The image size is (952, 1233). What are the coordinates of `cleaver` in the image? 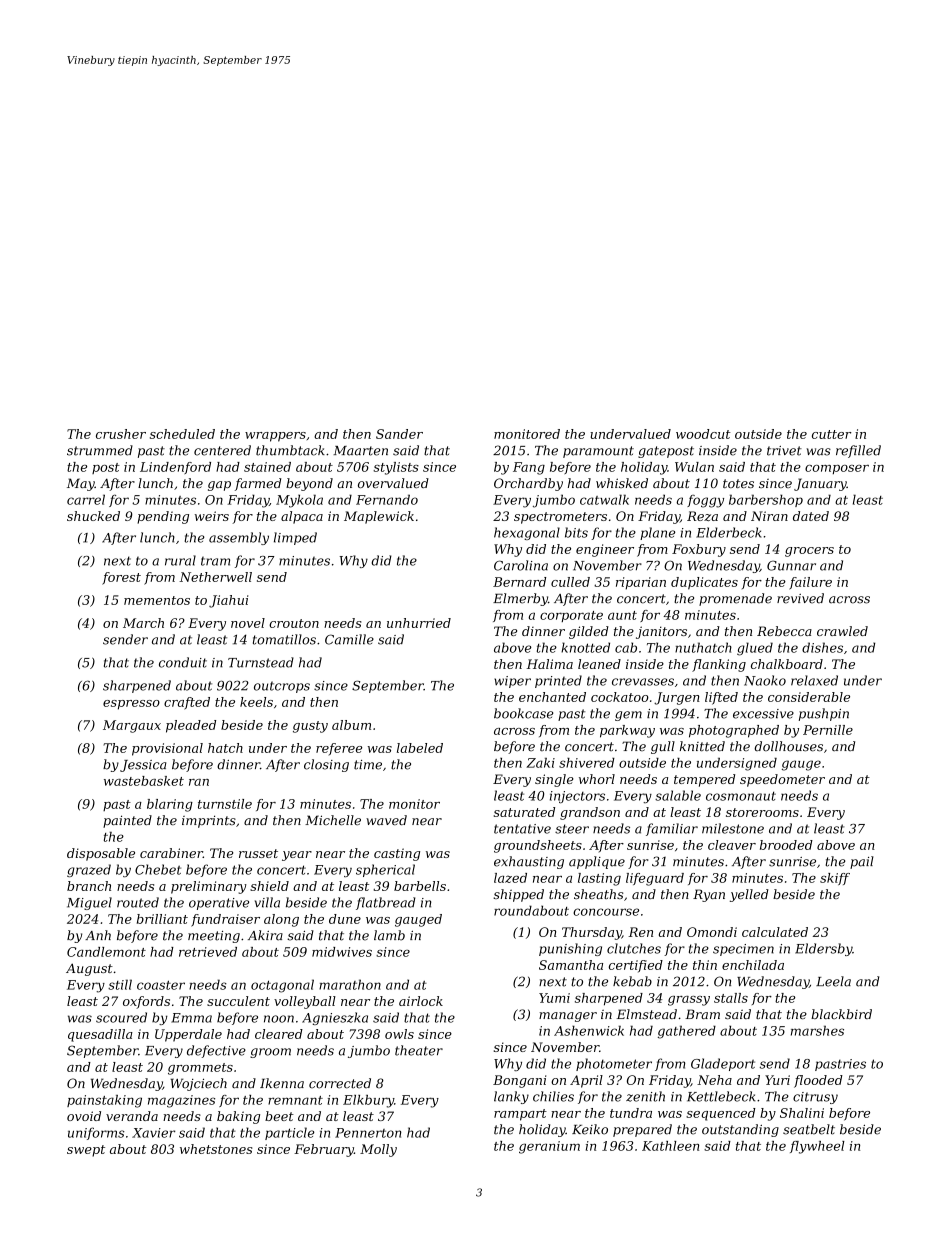 It's located at (732, 845).
